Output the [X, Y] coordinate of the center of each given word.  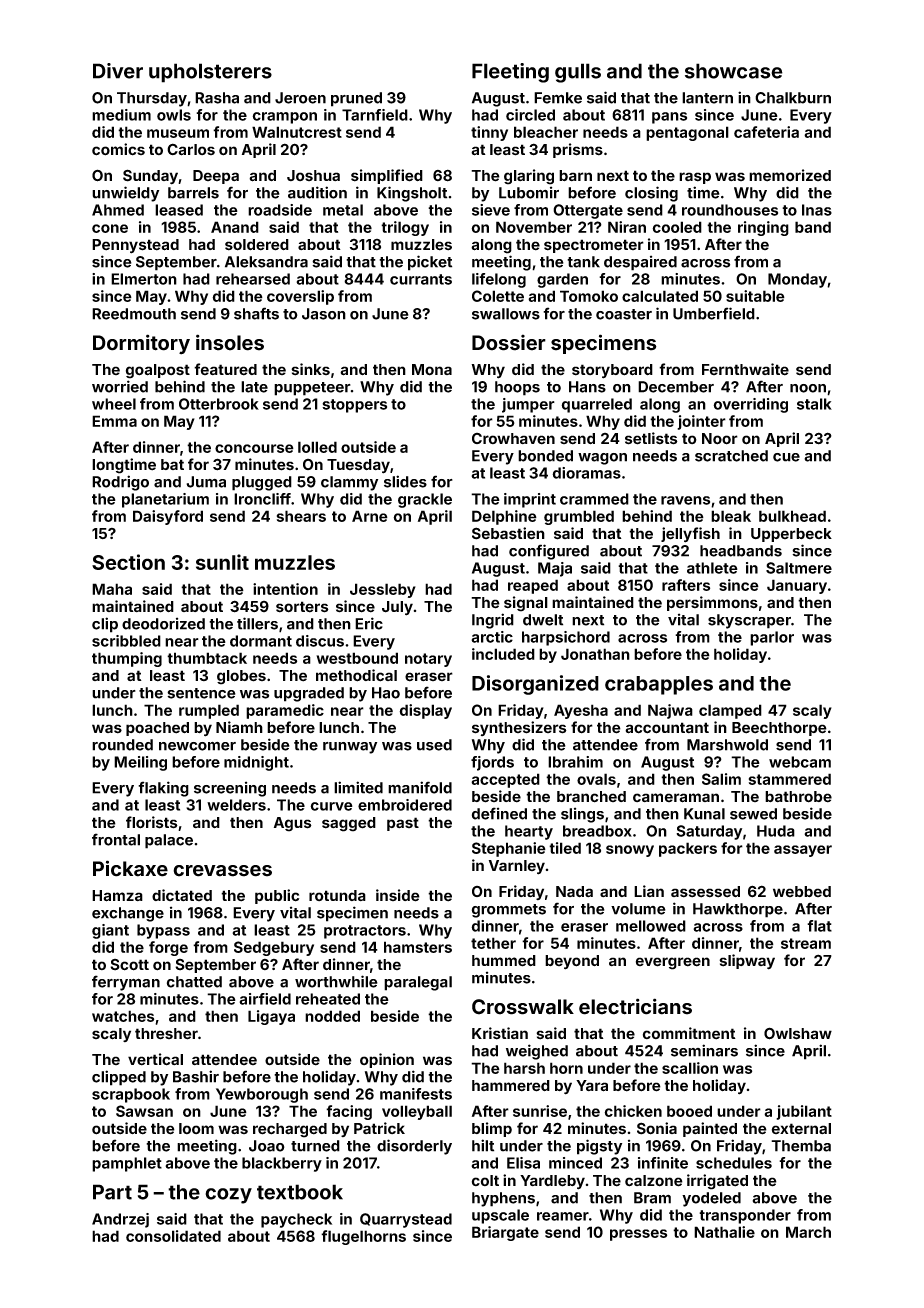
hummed [504, 961]
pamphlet [127, 1164]
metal [343, 210]
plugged [262, 483]
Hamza [117, 896]
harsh [524, 1068]
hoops [517, 388]
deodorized [163, 623]
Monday [798, 280]
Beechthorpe [779, 729]
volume [638, 909]
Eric [369, 623]
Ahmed [118, 210]
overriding [750, 405]
